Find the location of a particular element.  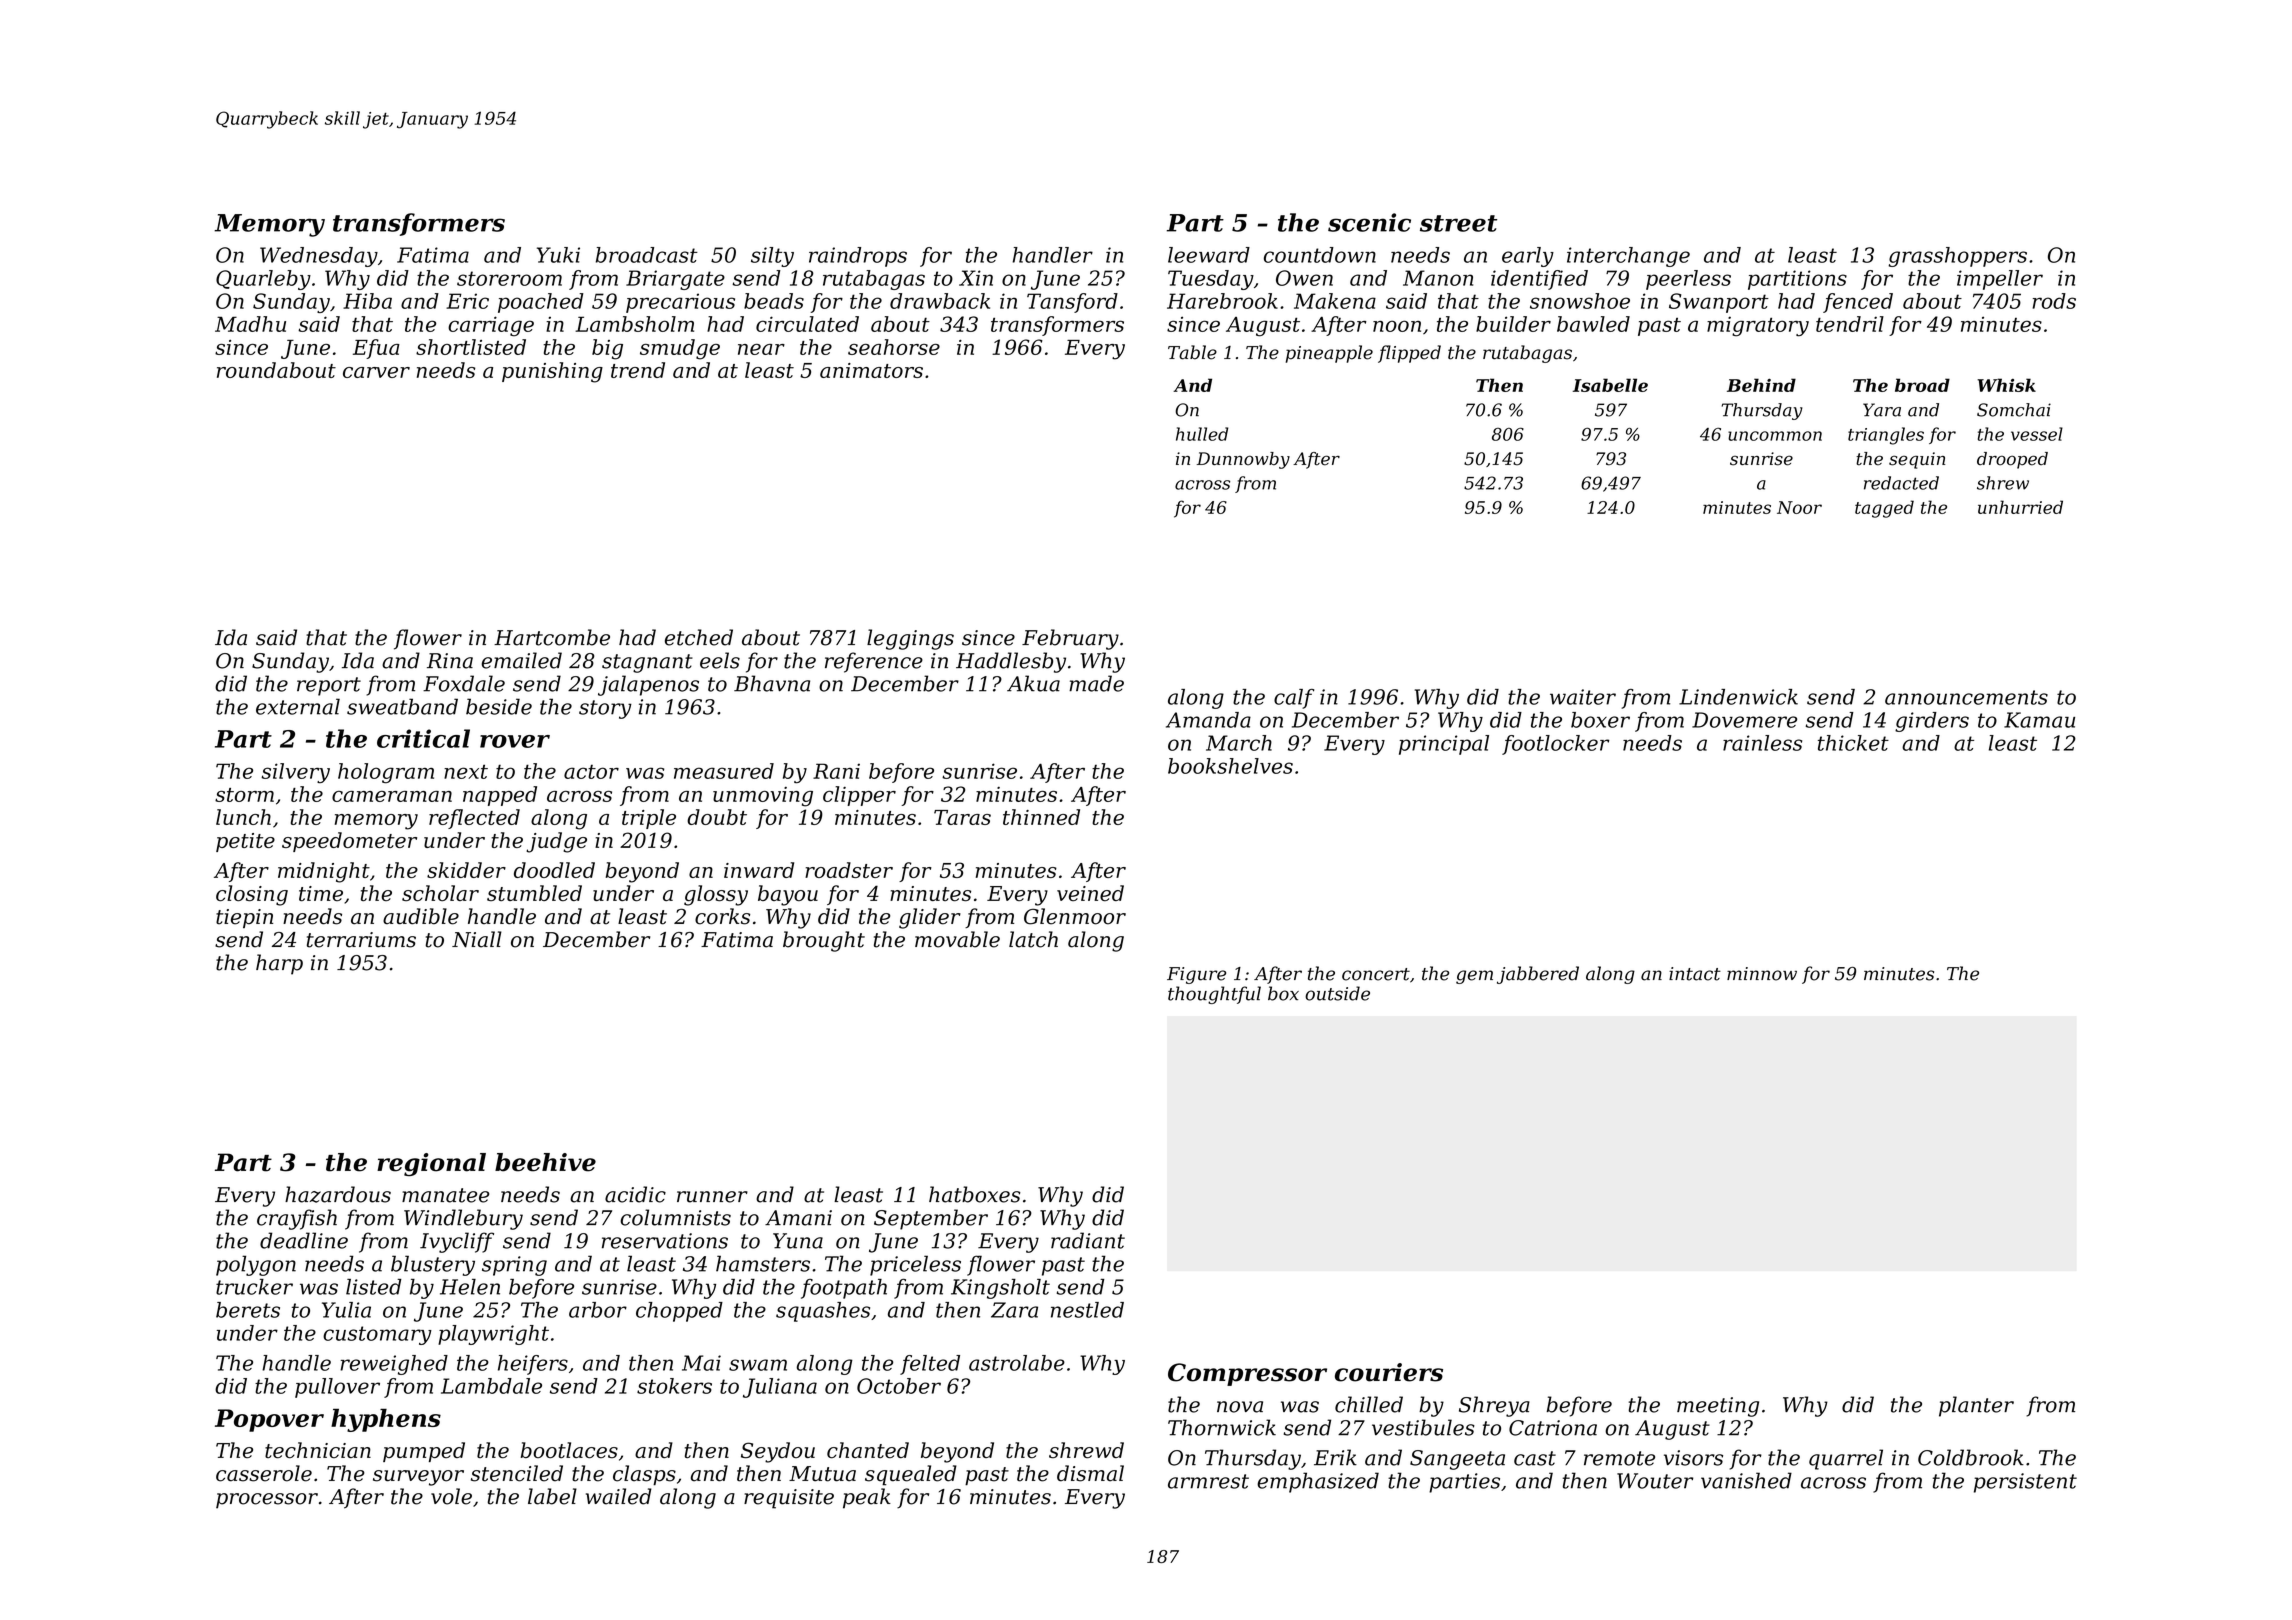

external is located at coordinates (298, 706).
